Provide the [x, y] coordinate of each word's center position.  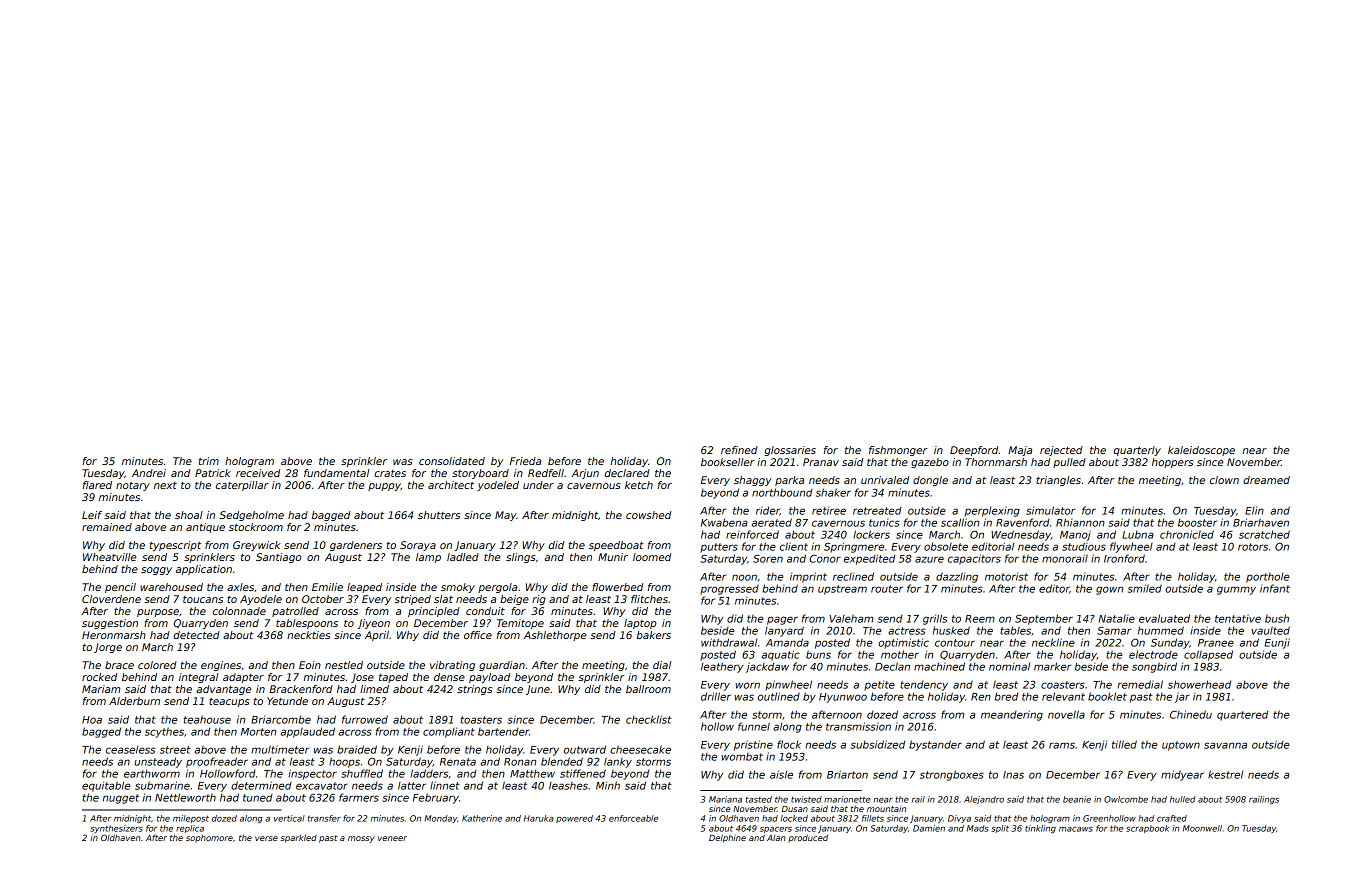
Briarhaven [1261, 522]
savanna [1225, 745]
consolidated [452, 461]
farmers [359, 797]
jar [1182, 697]
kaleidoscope [1201, 451]
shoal [189, 515]
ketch [639, 485]
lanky [618, 762]
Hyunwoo [843, 698]
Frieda [525, 461]
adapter [243, 678]
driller [716, 696]
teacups [229, 702]
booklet [1107, 696]
